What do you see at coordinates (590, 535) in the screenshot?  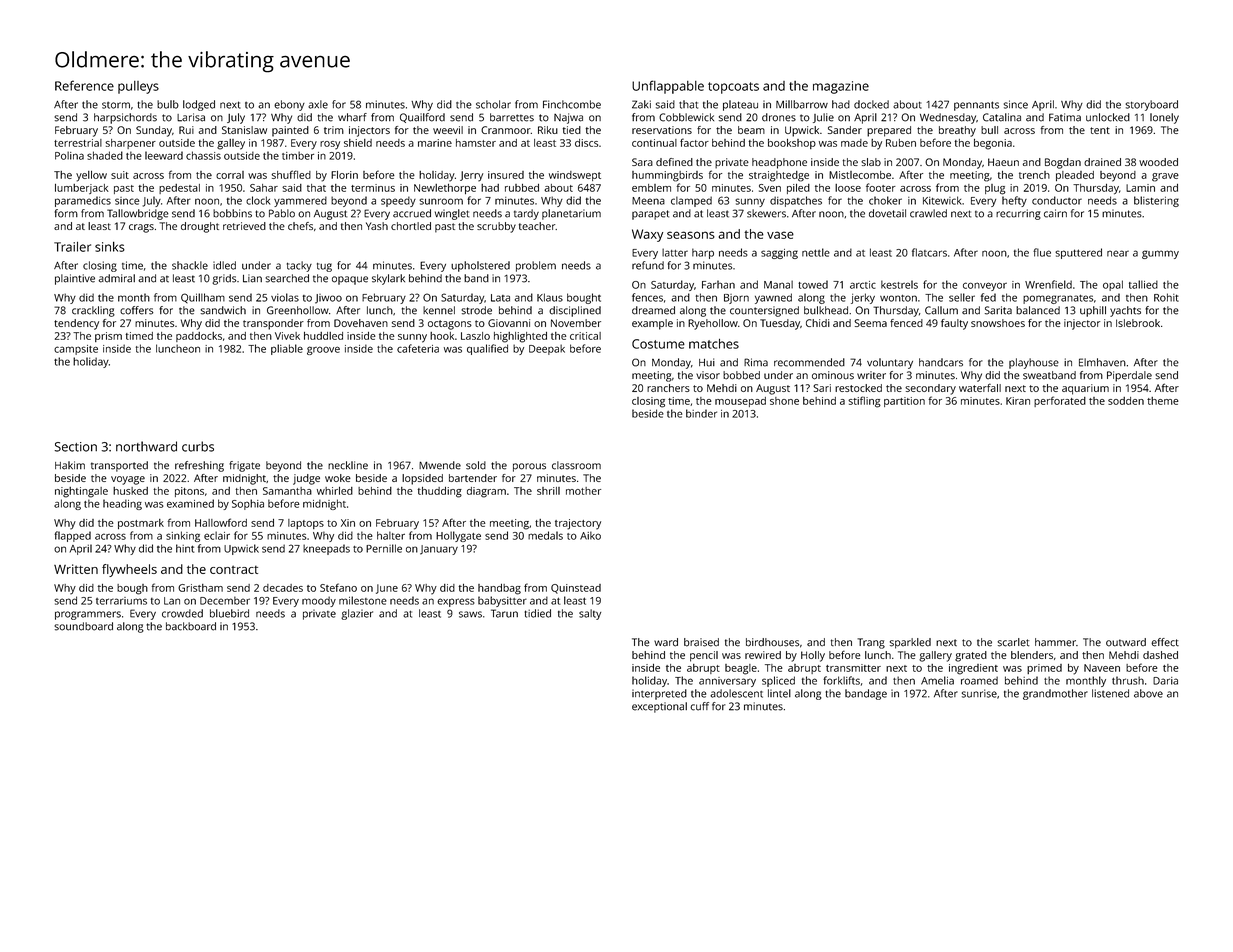 I see `Aiko` at bounding box center [590, 535].
